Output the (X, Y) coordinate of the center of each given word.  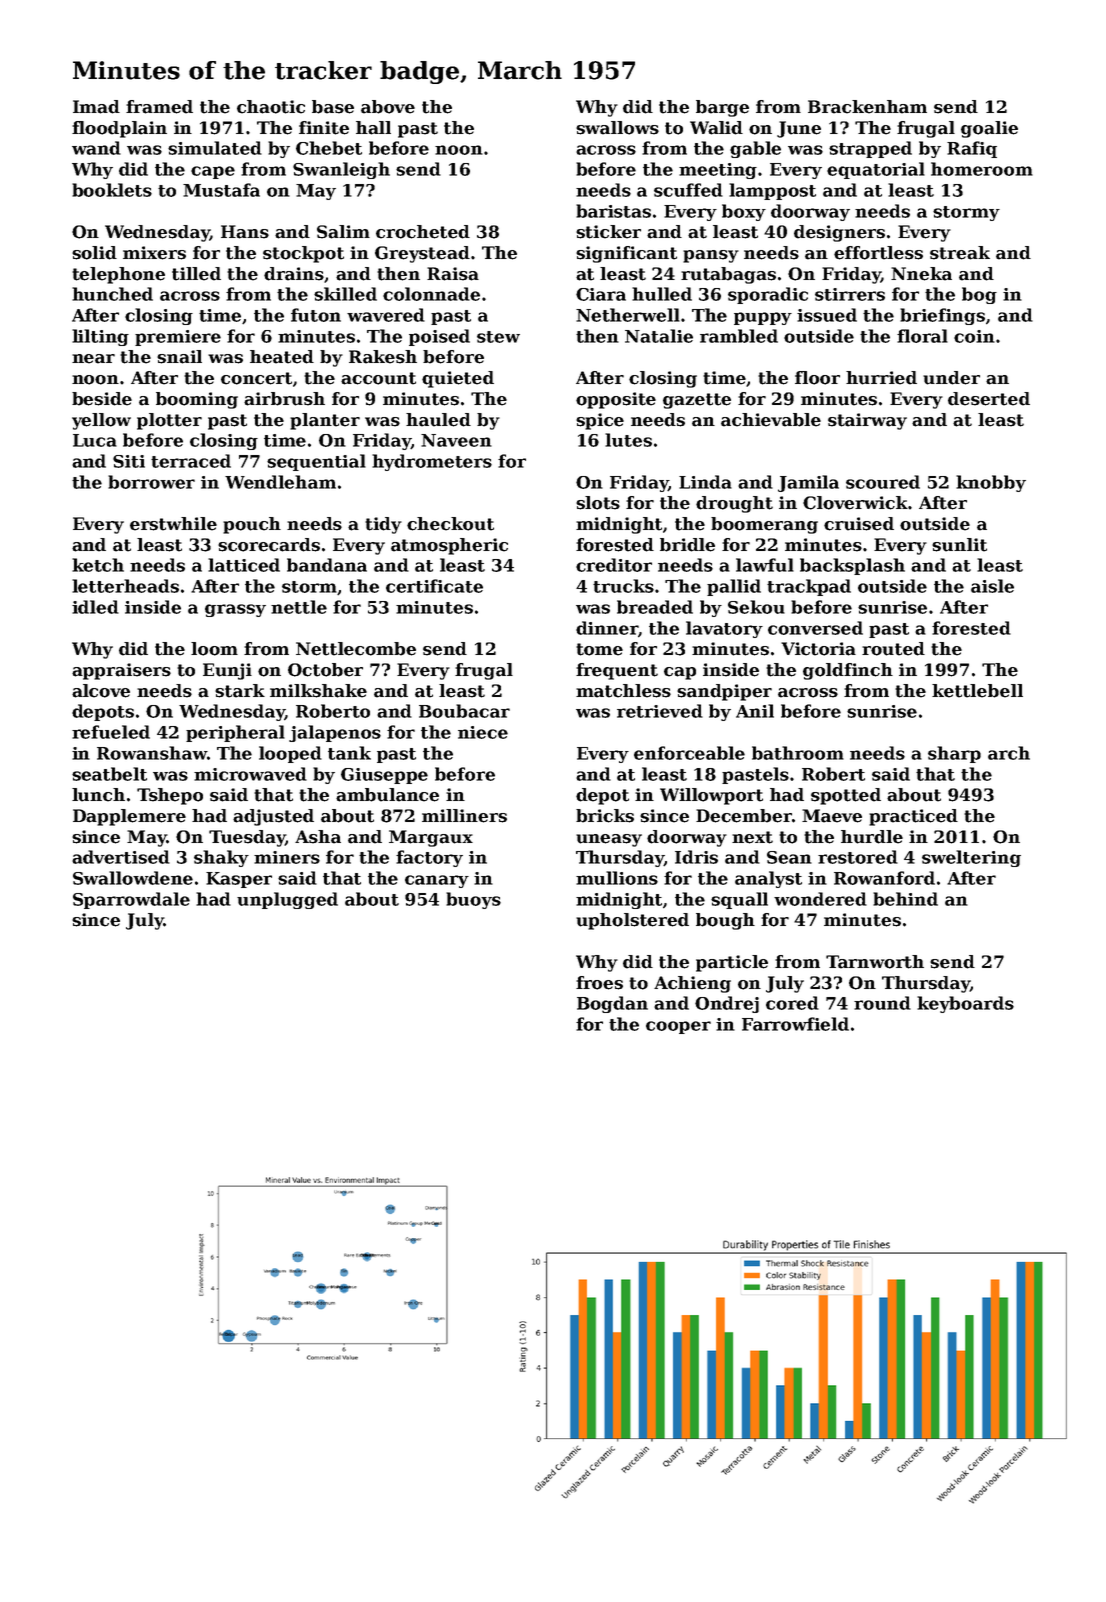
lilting (100, 337)
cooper (678, 1027)
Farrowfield (795, 1024)
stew (498, 337)
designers (839, 233)
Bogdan (612, 1004)
